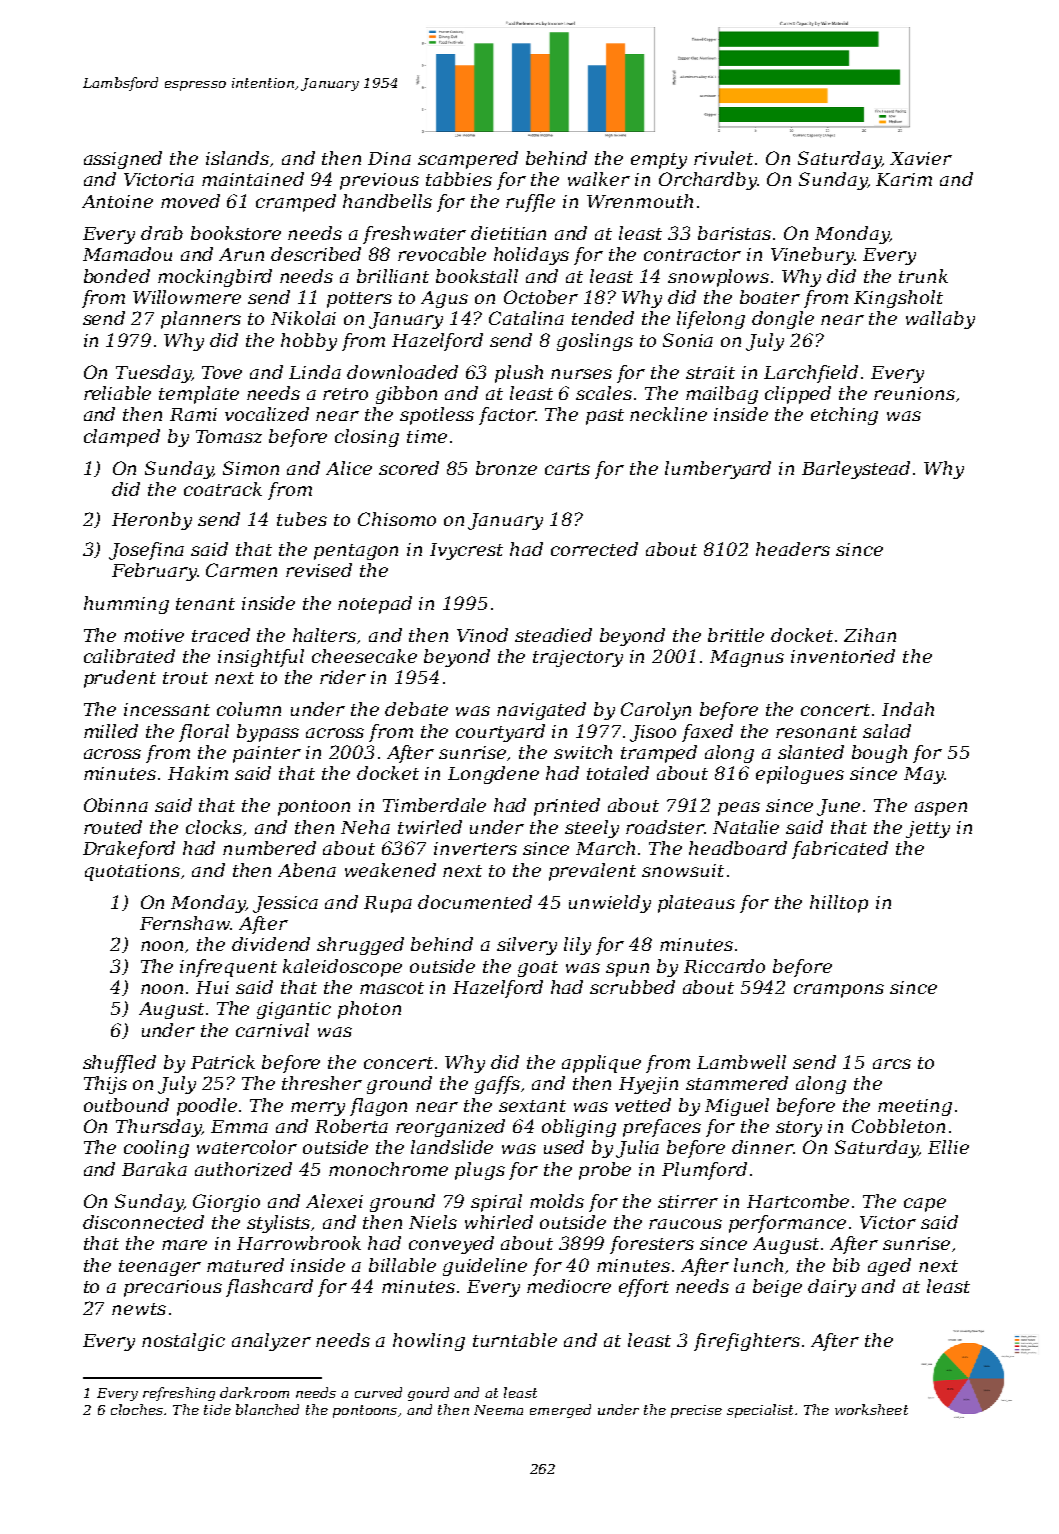  What do you see at coordinates (915, 1107) in the screenshot?
I see `meeting` at bounding box center [915, 1107].
